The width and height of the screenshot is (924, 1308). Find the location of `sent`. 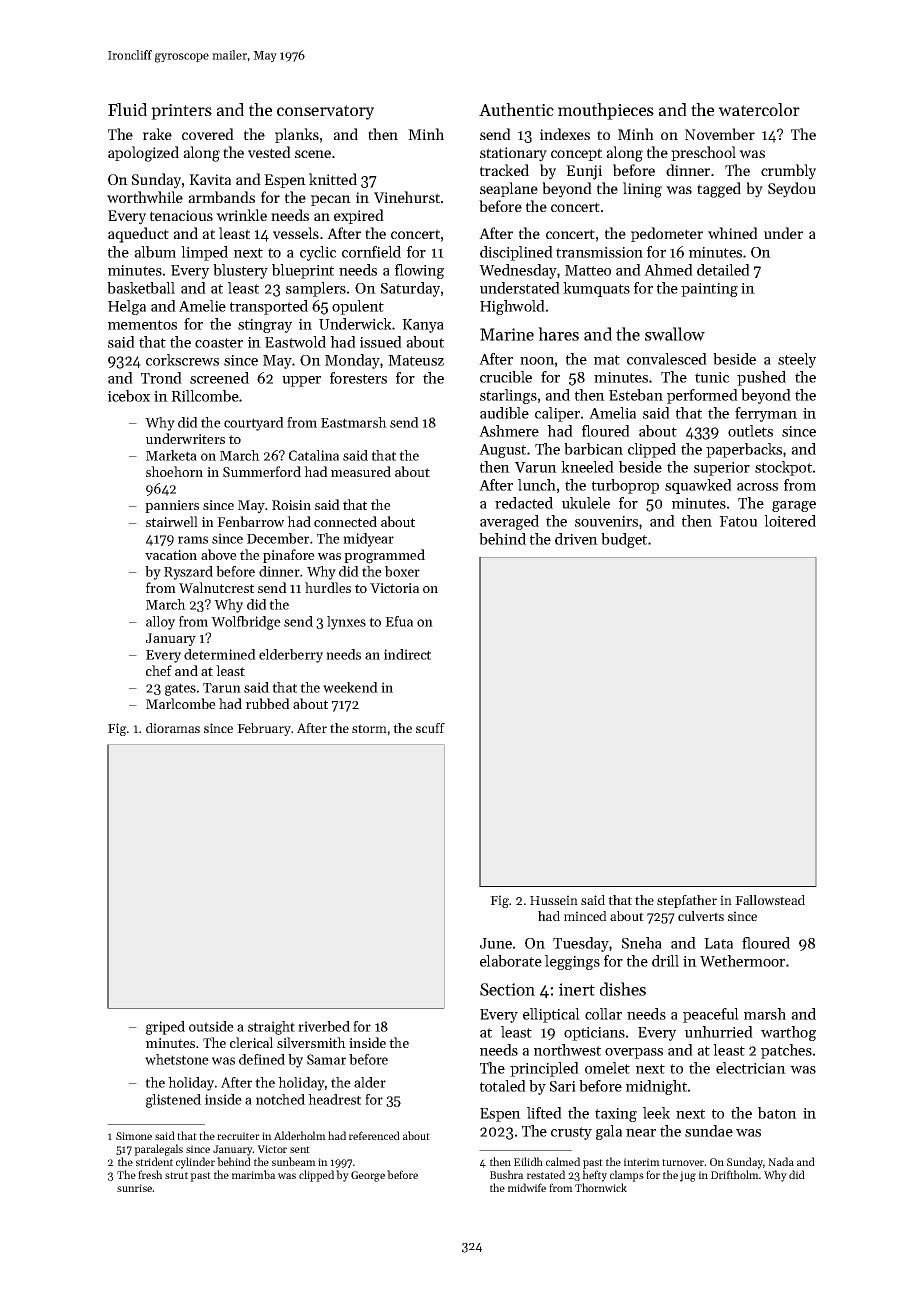

sent is located at coordinates (300, 1149).
